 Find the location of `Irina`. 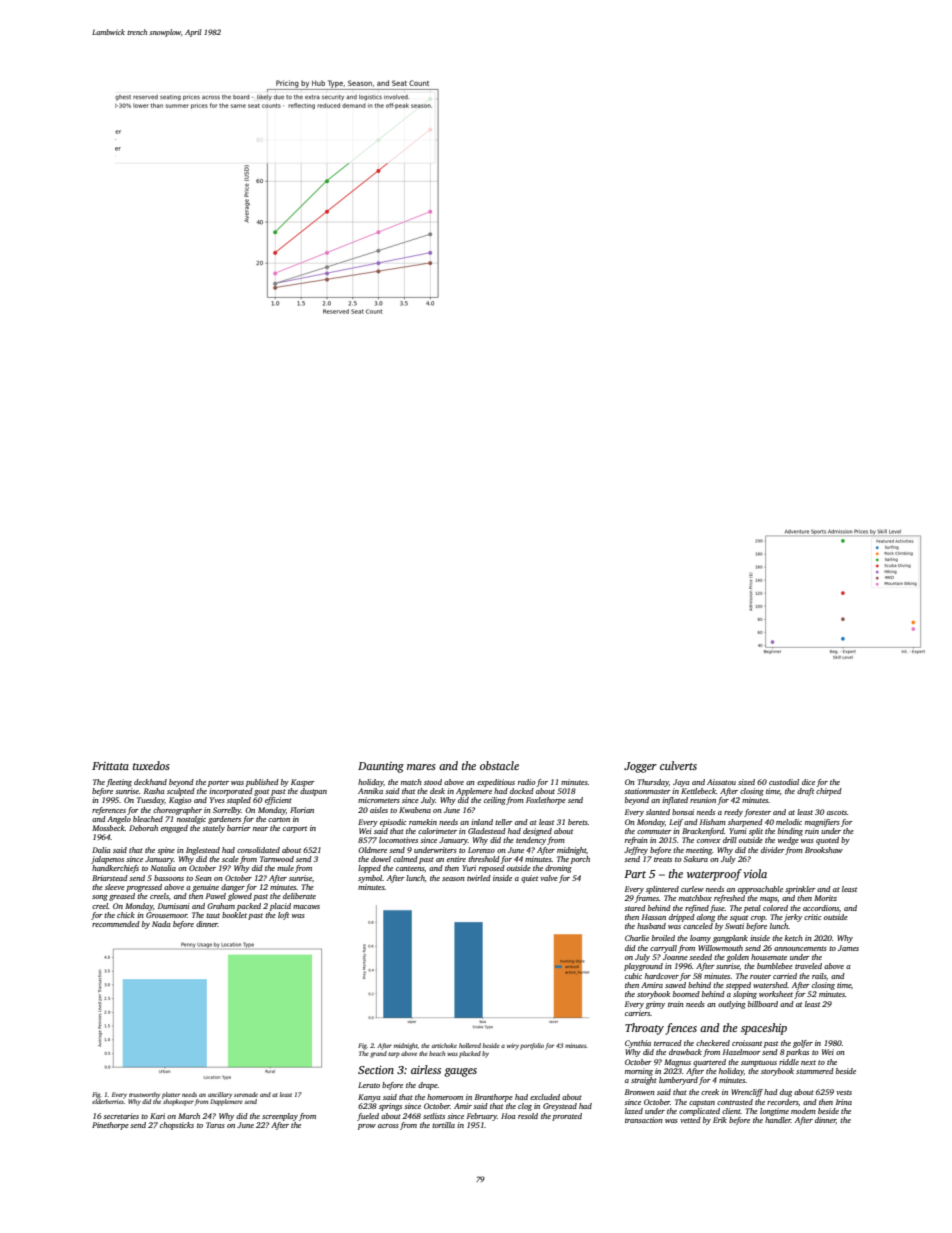

Irina is located at coordinates (844, 1102).
